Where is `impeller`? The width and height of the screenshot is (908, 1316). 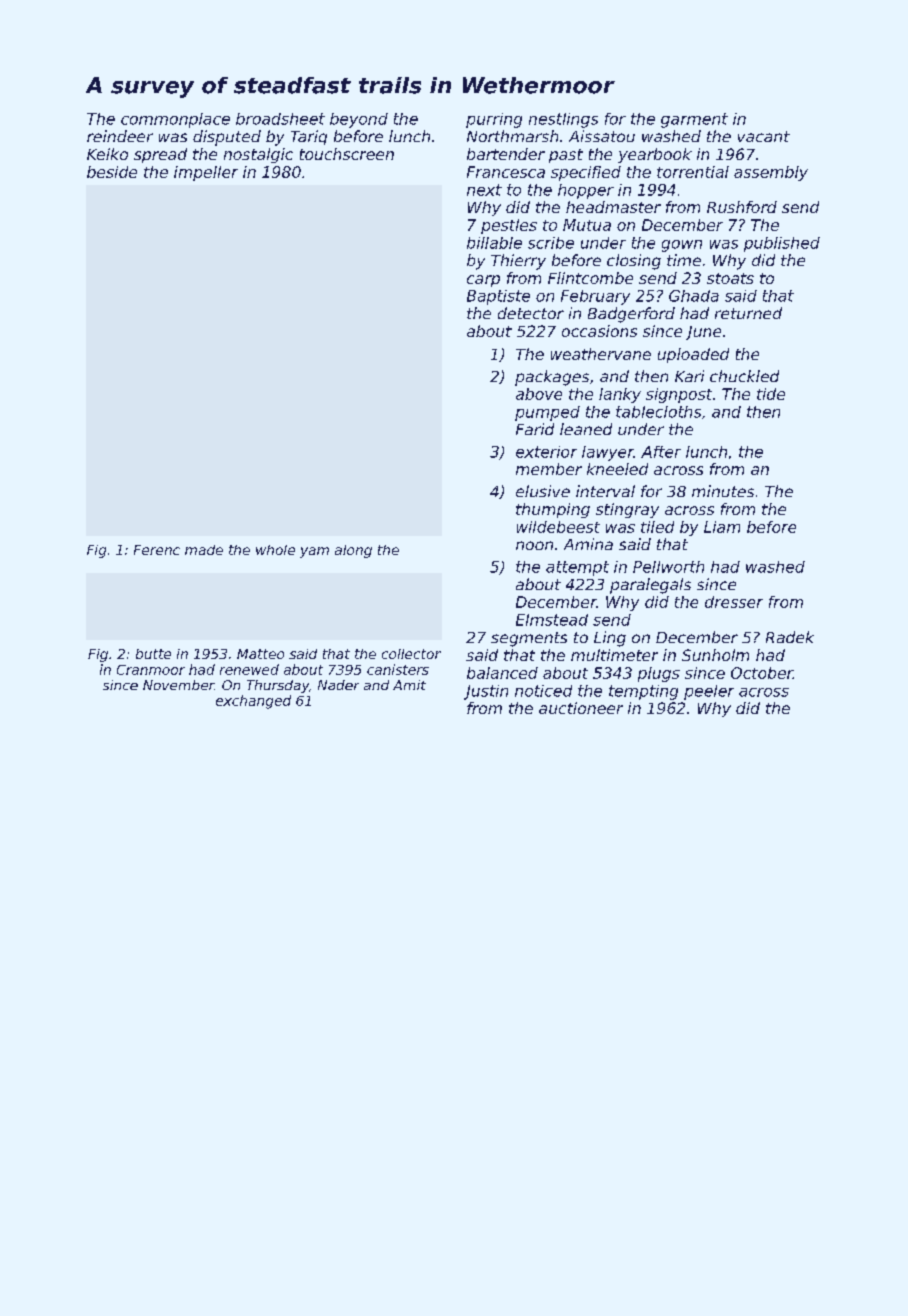 impeller is located at coordinates (206, 173).
